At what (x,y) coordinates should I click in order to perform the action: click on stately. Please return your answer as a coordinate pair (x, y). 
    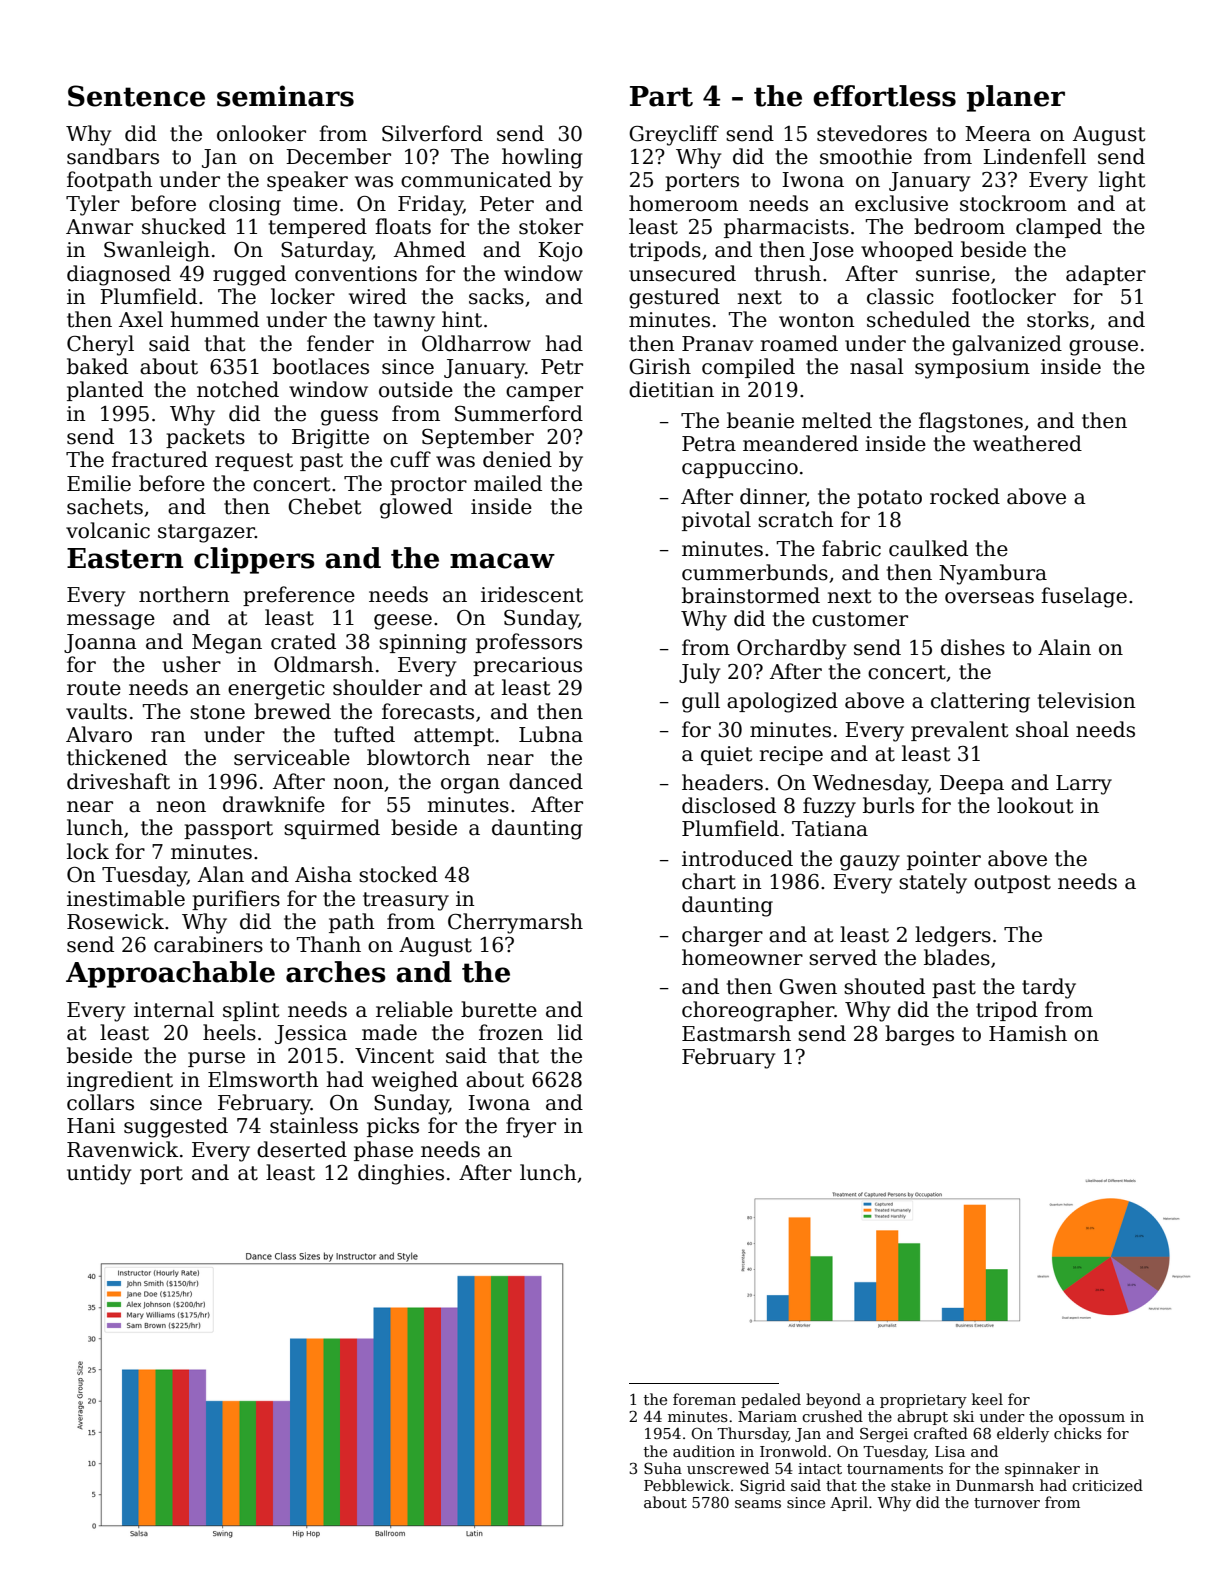
    Looking at the image, I should click on (933, 883).
